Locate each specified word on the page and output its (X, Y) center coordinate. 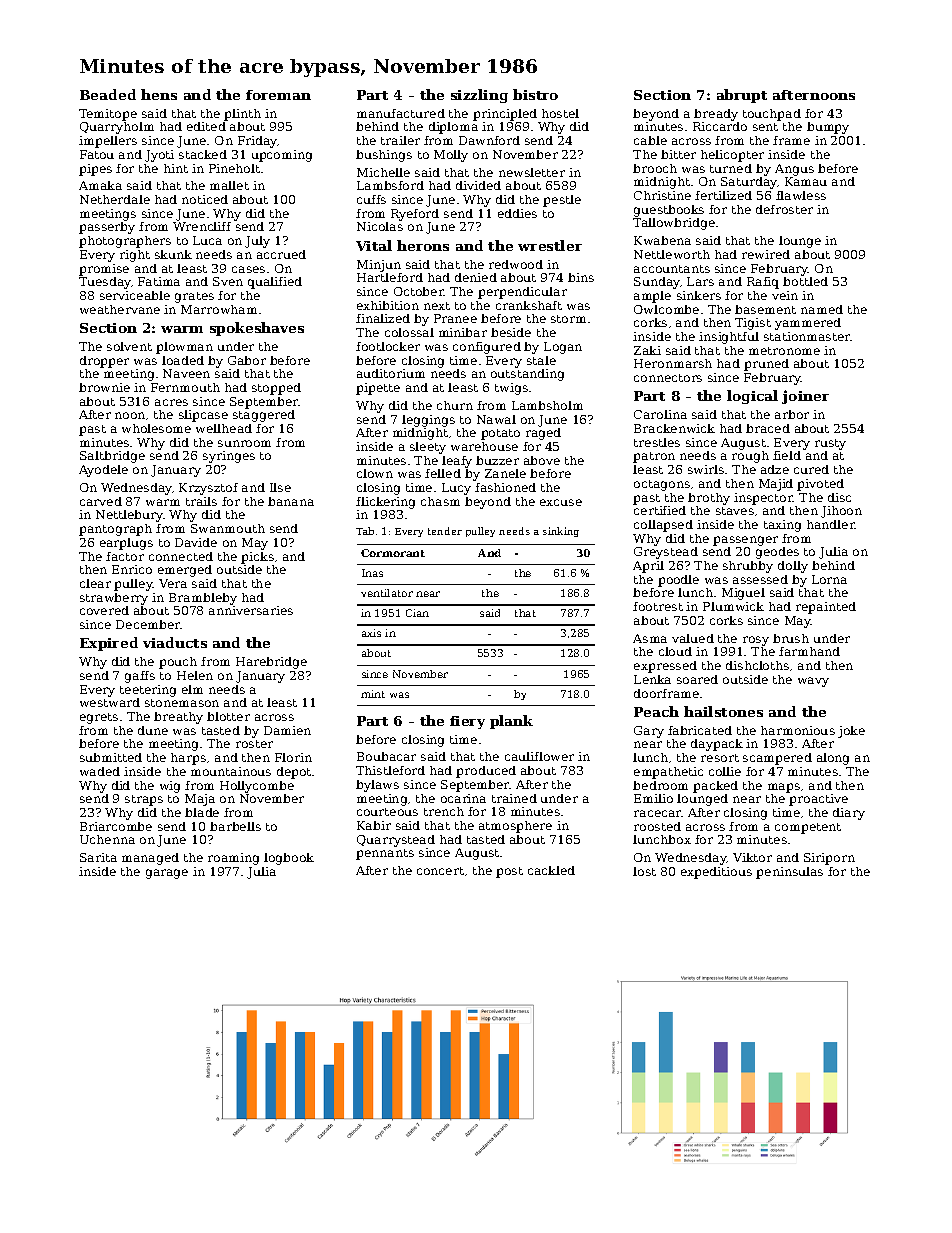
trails (201, 501)
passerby (107, 228)
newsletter (532, 172)
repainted (826, 608)
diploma (453, 128)
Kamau (806, 181)
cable (650, 140)
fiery (467, 722)
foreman (278, 95)
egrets (99, 718)
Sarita (98, 857)
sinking (561, 532)
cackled (551, 870)
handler (831, 524)
